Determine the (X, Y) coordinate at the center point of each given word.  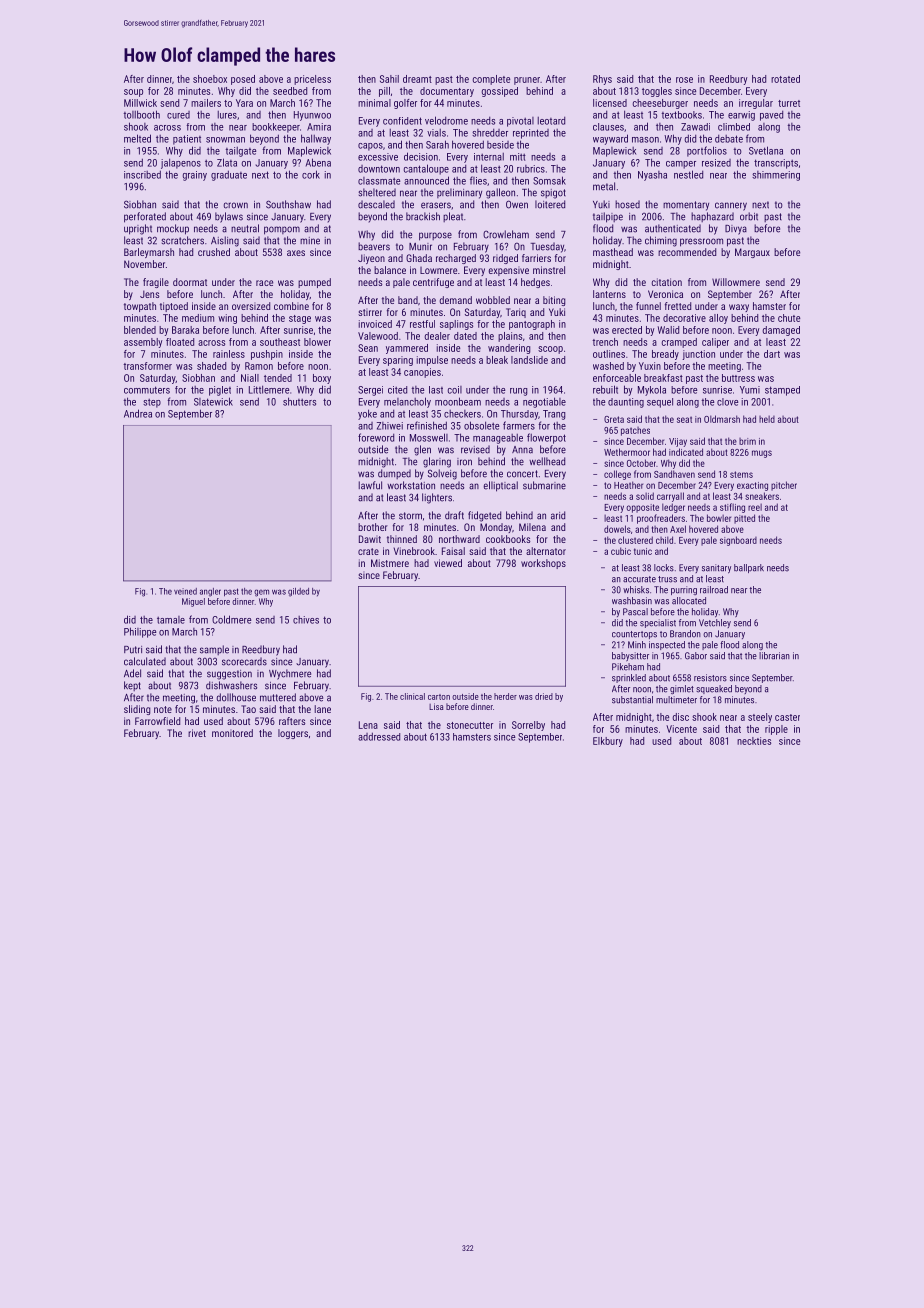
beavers (374, 246)
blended (140, 330)
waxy (739, 308)
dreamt (417, 79)
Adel (132, 673)
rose (684, 80)
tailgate (240, 152)
